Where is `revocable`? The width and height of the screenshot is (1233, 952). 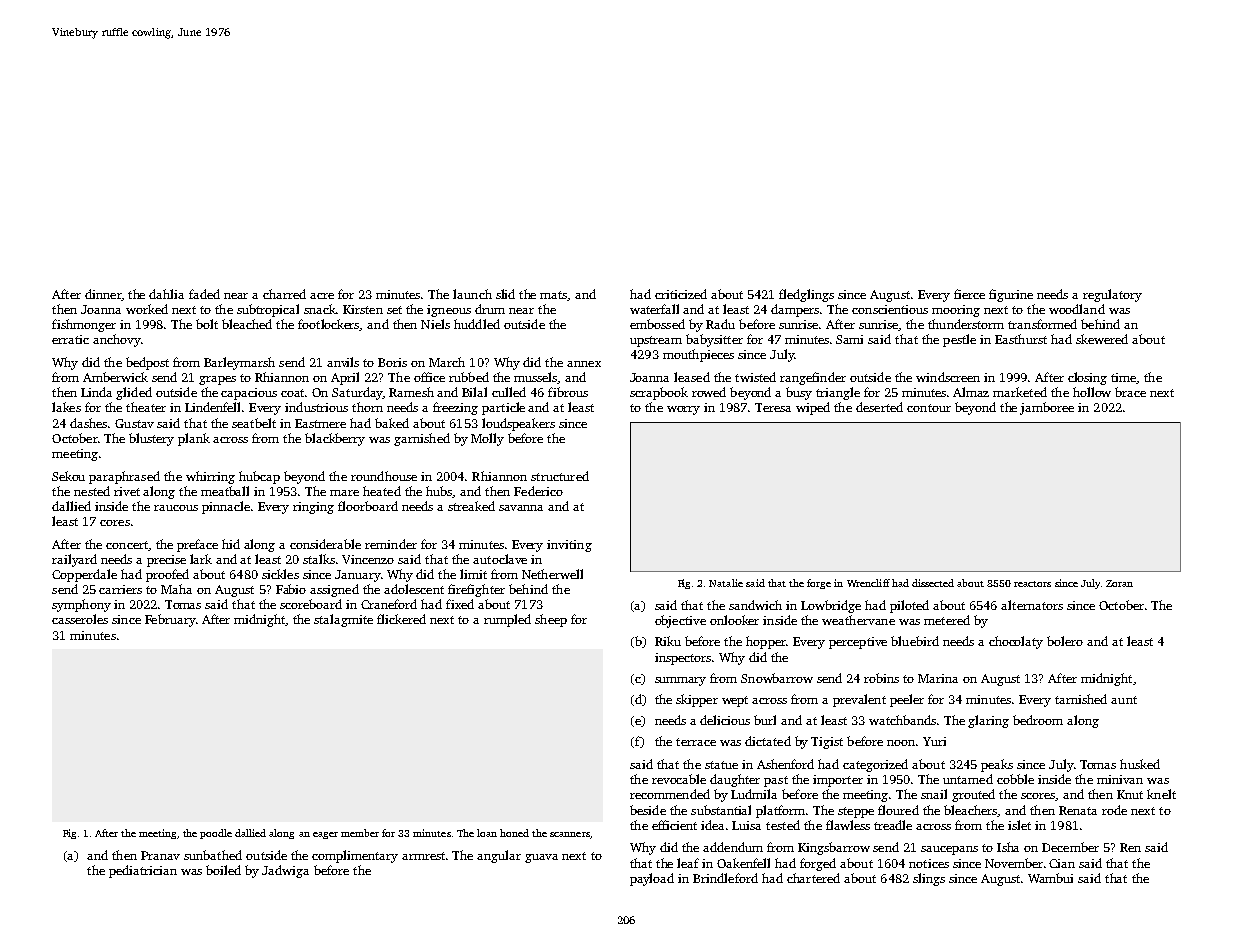 revocable is located at coordinates (679, 779).
